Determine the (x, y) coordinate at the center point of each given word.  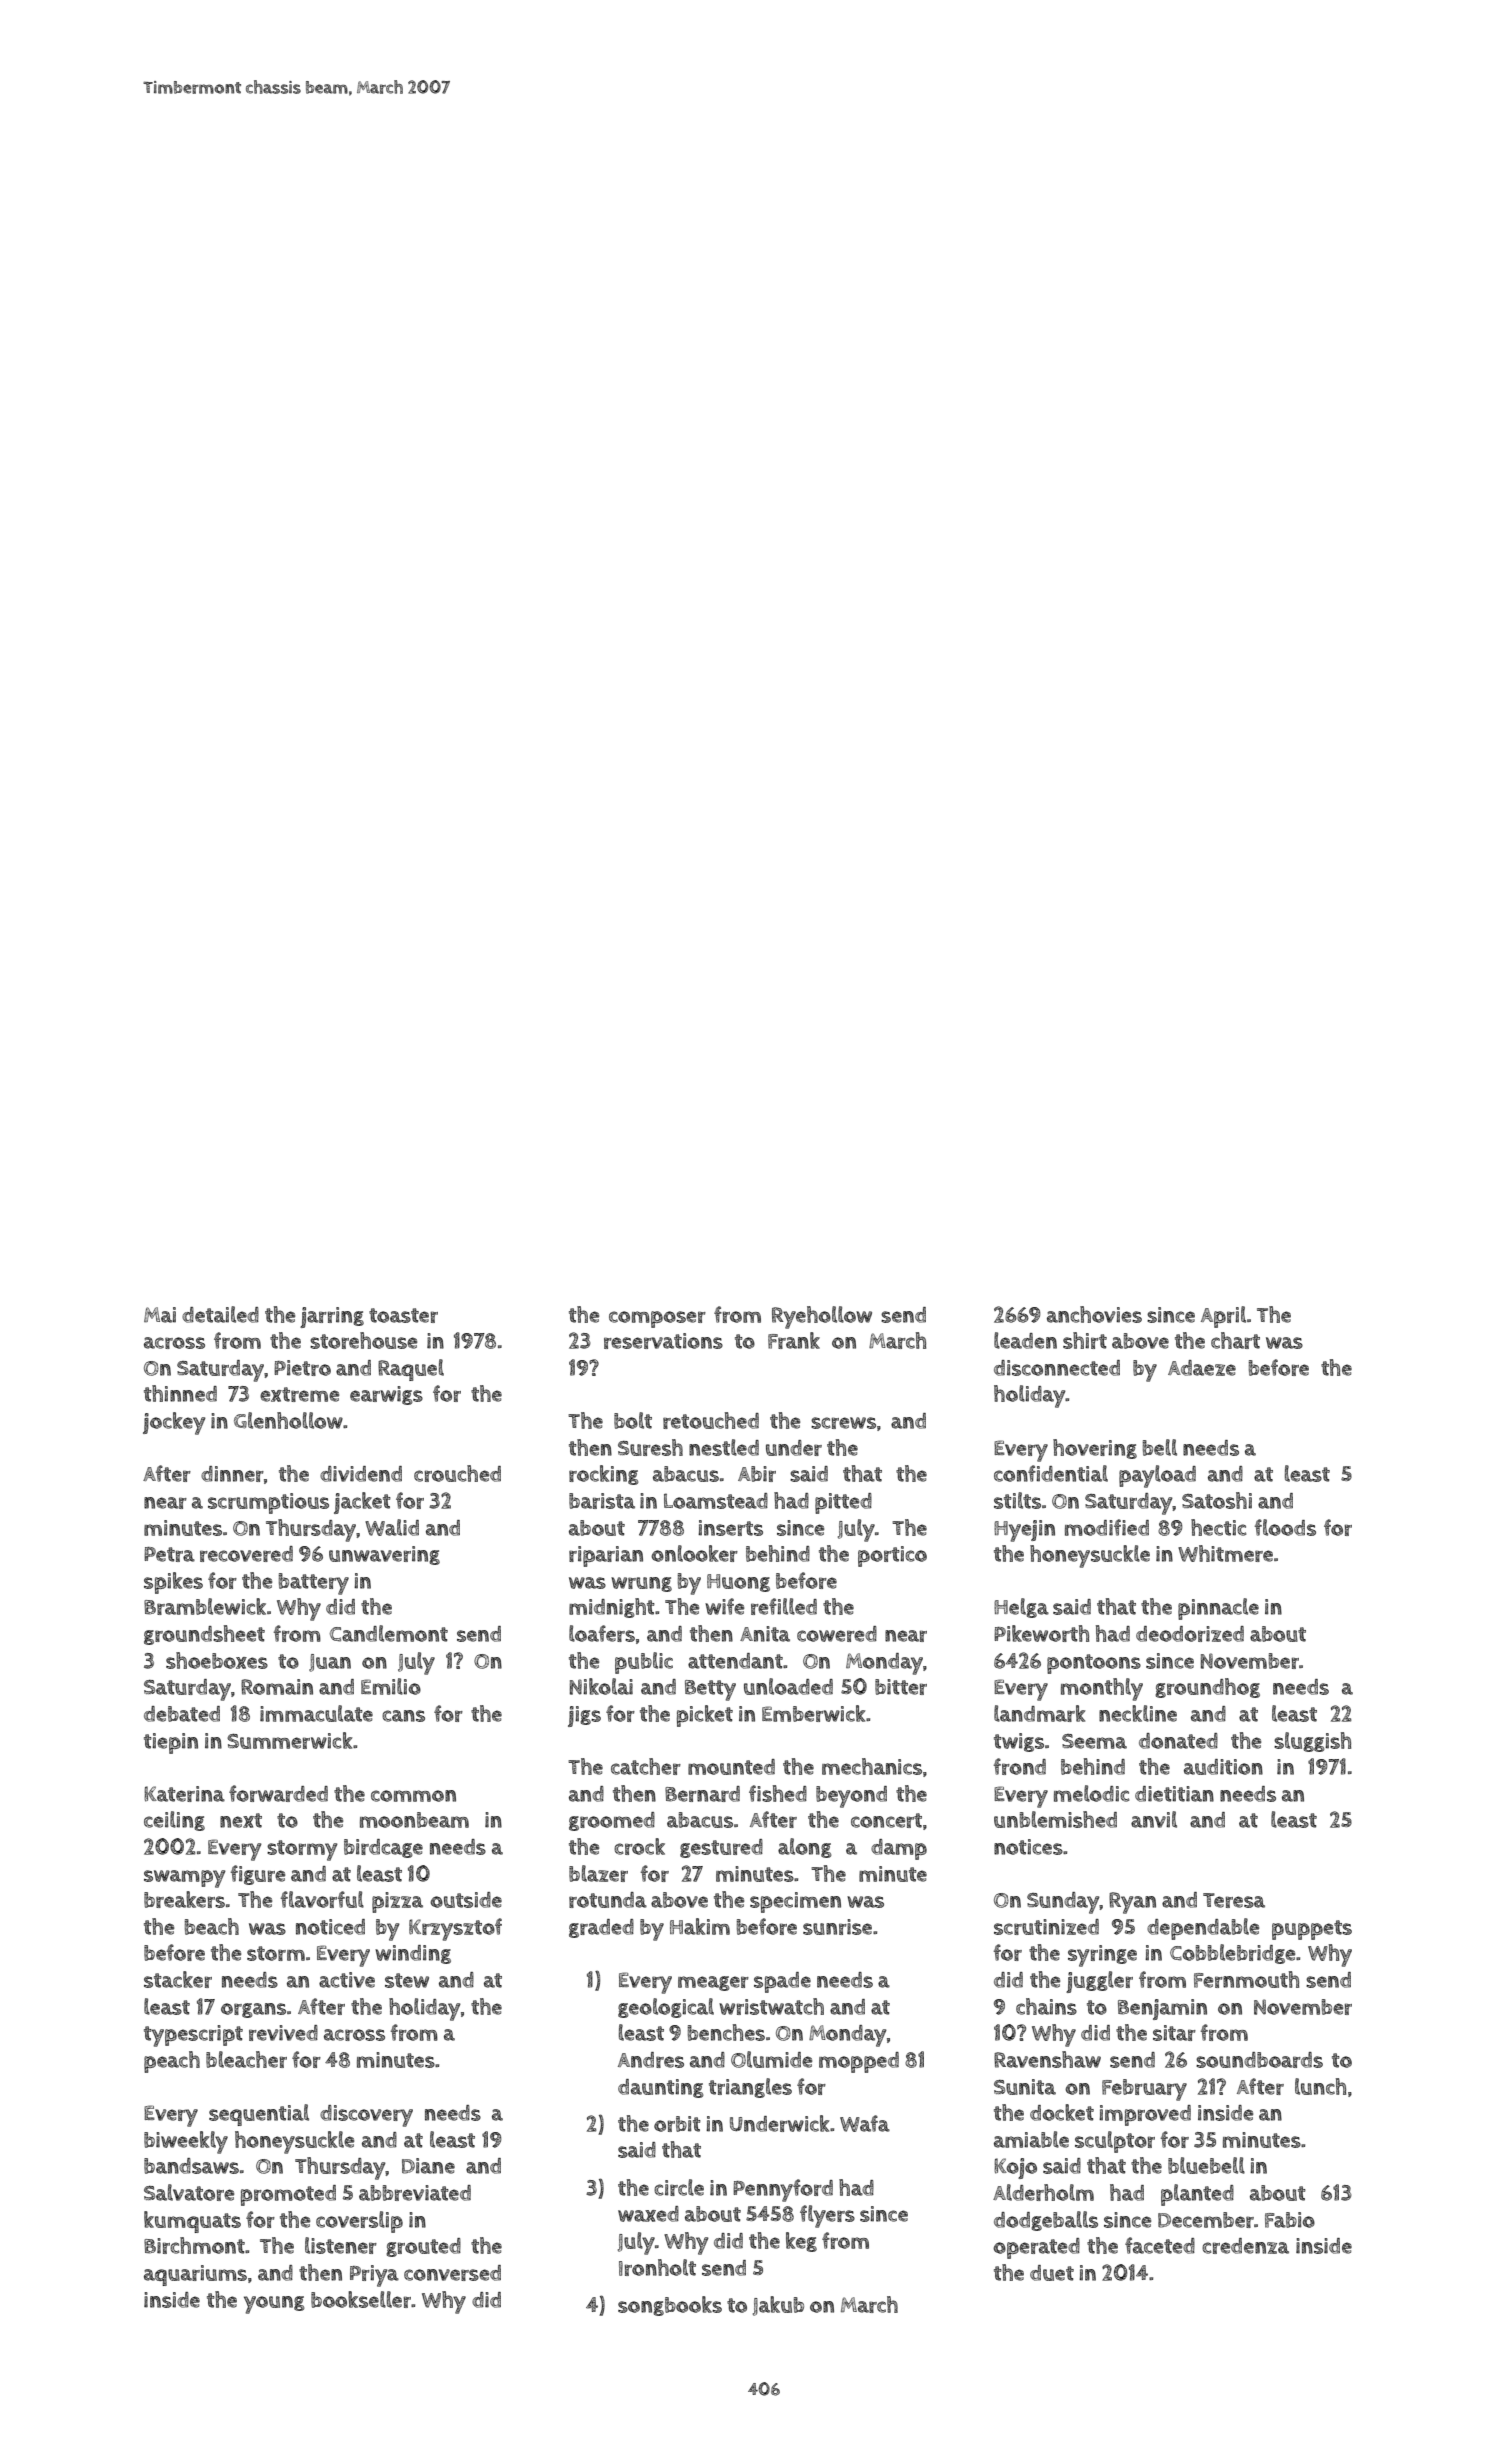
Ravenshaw (1047, 2059)
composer (657, 1319)
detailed (220, 1314)
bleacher (246, 2059)
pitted (843, 1503)
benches (726, 2032)
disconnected (1057, 1368)
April (1223, 1317)
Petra (169, 1554)
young (274, 2305)
